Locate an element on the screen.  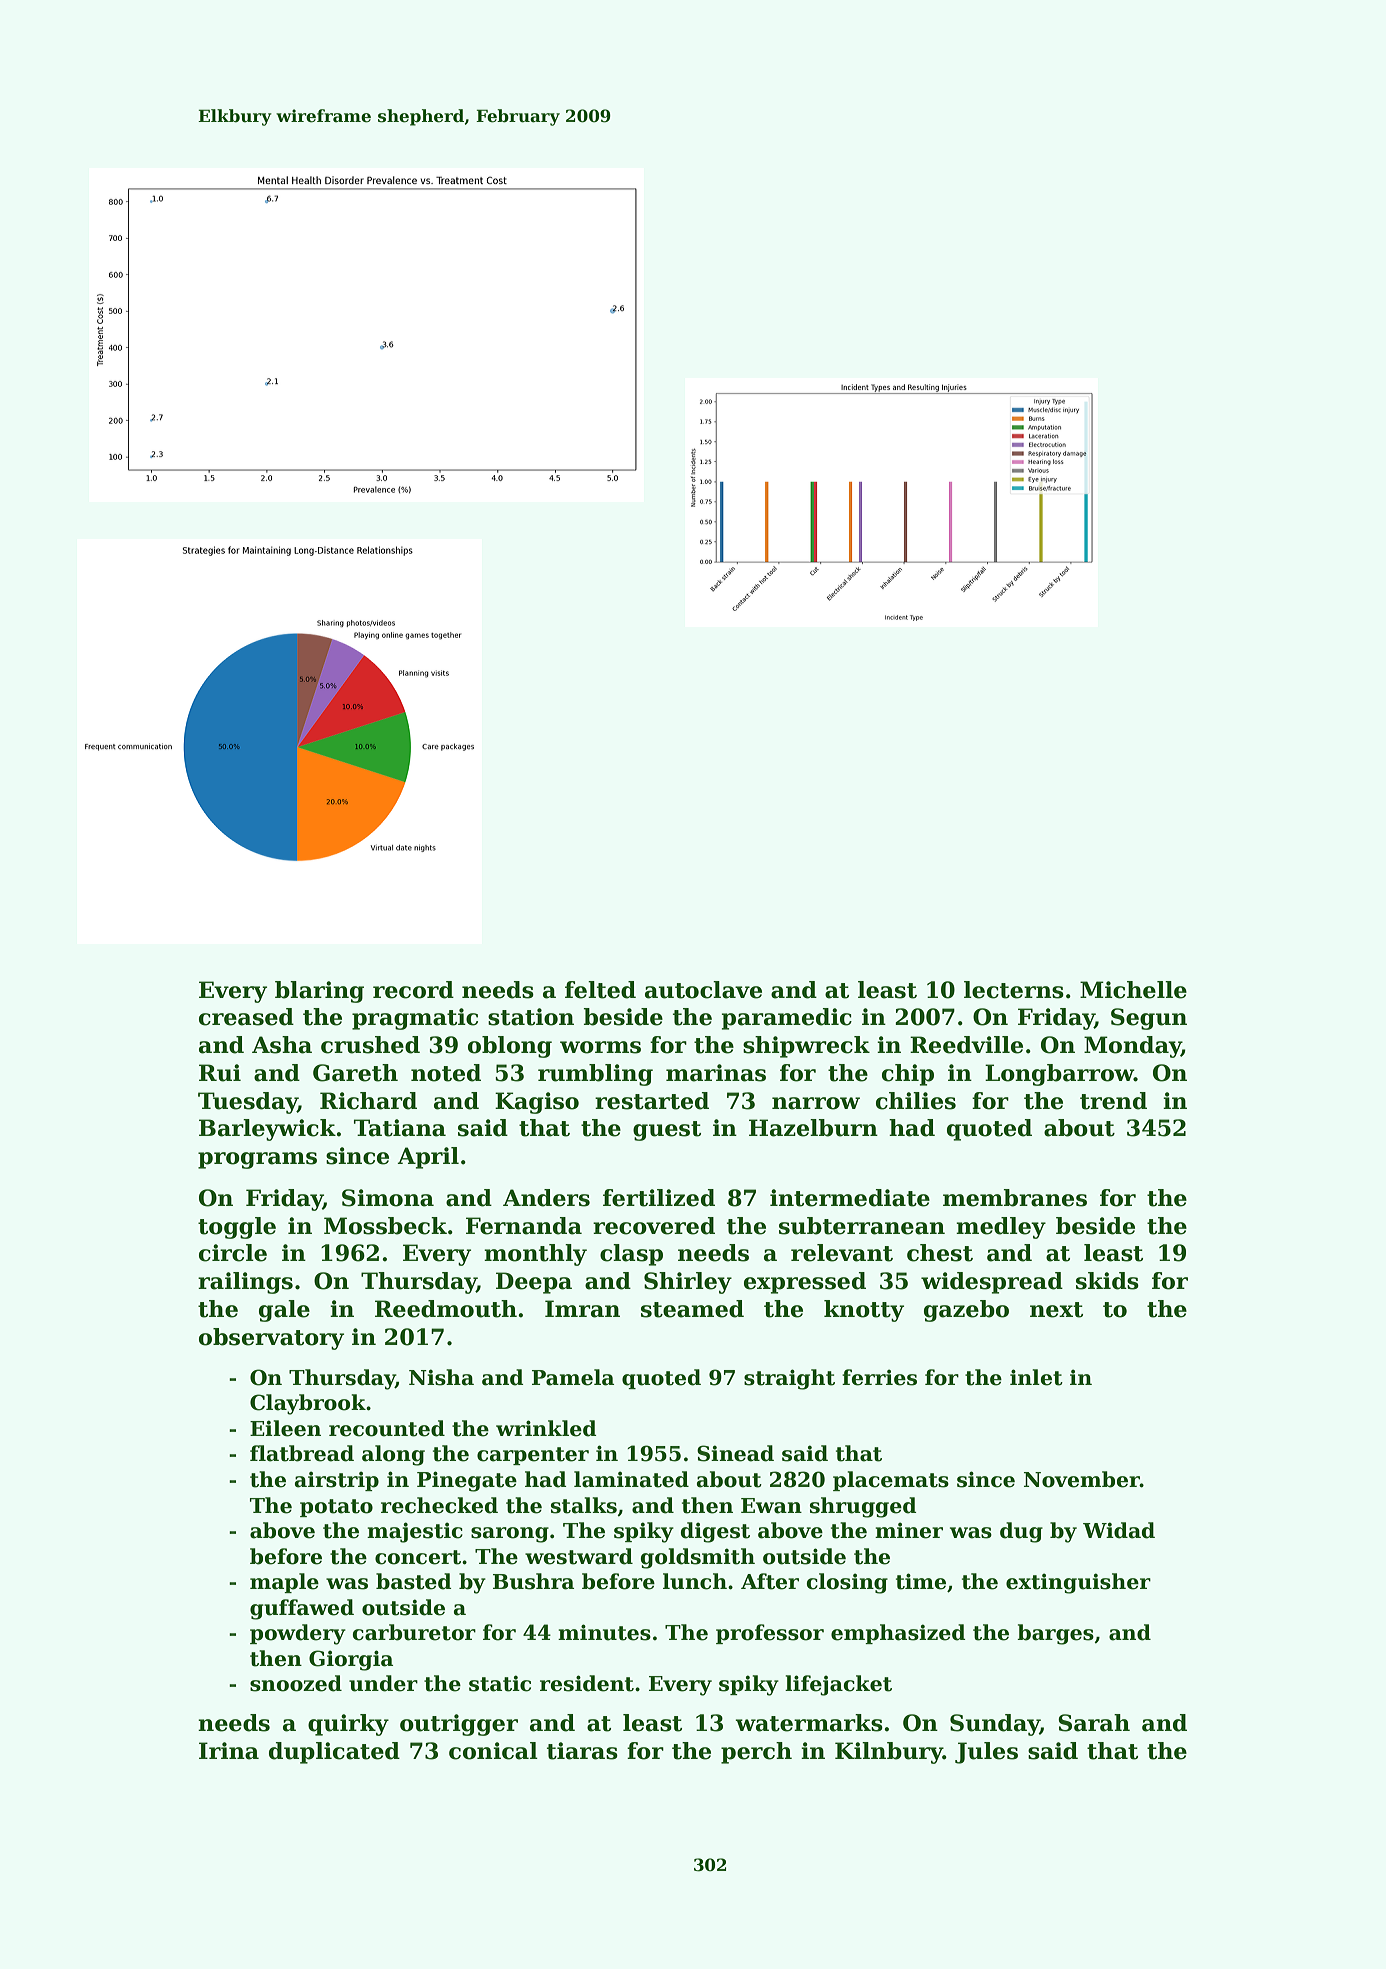
snoozed is located at coordinates (296, 1683).
